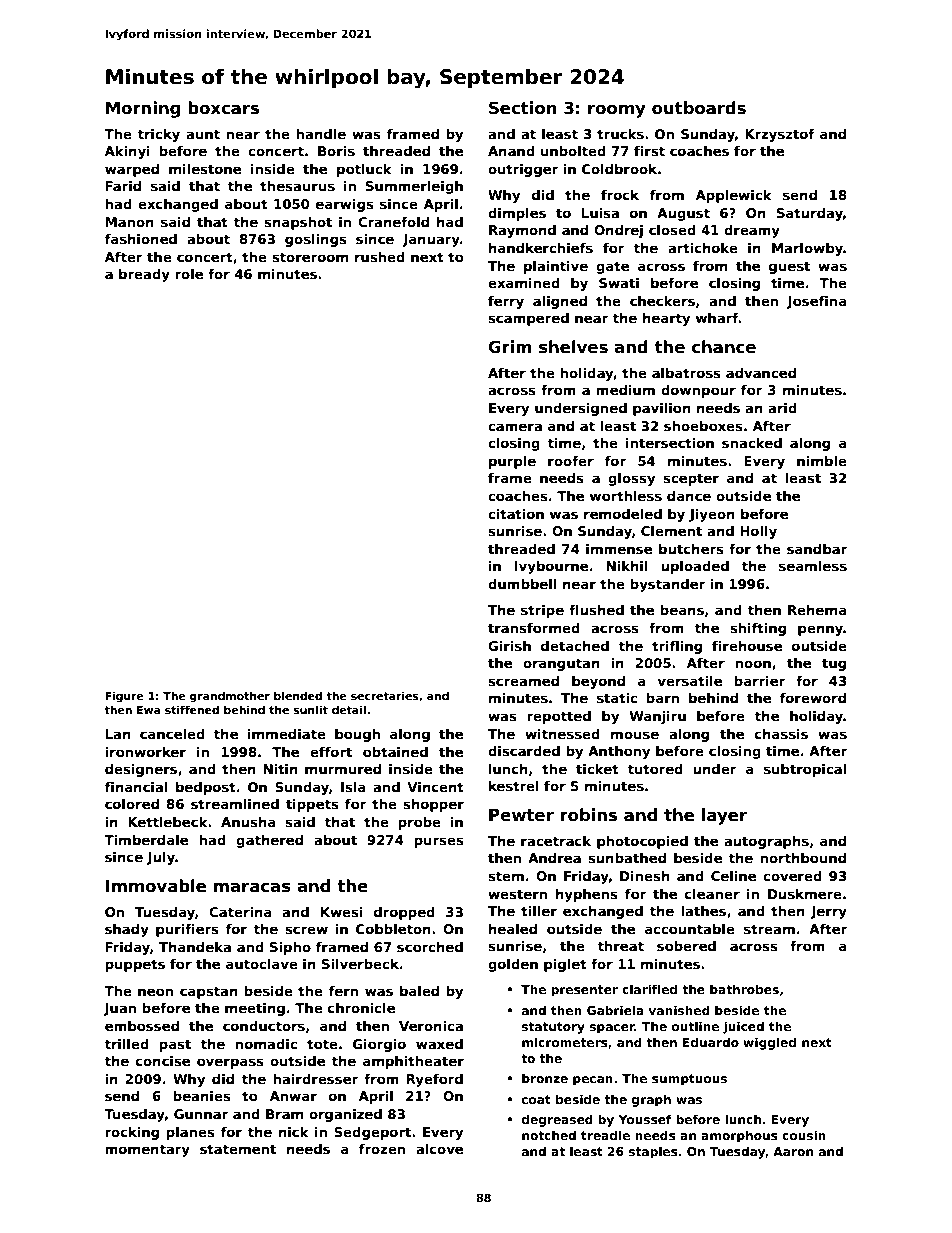 This page has height=1233, width=952. Describe the element at coordinates (189, 274) in the page. I see `role` at that location.
